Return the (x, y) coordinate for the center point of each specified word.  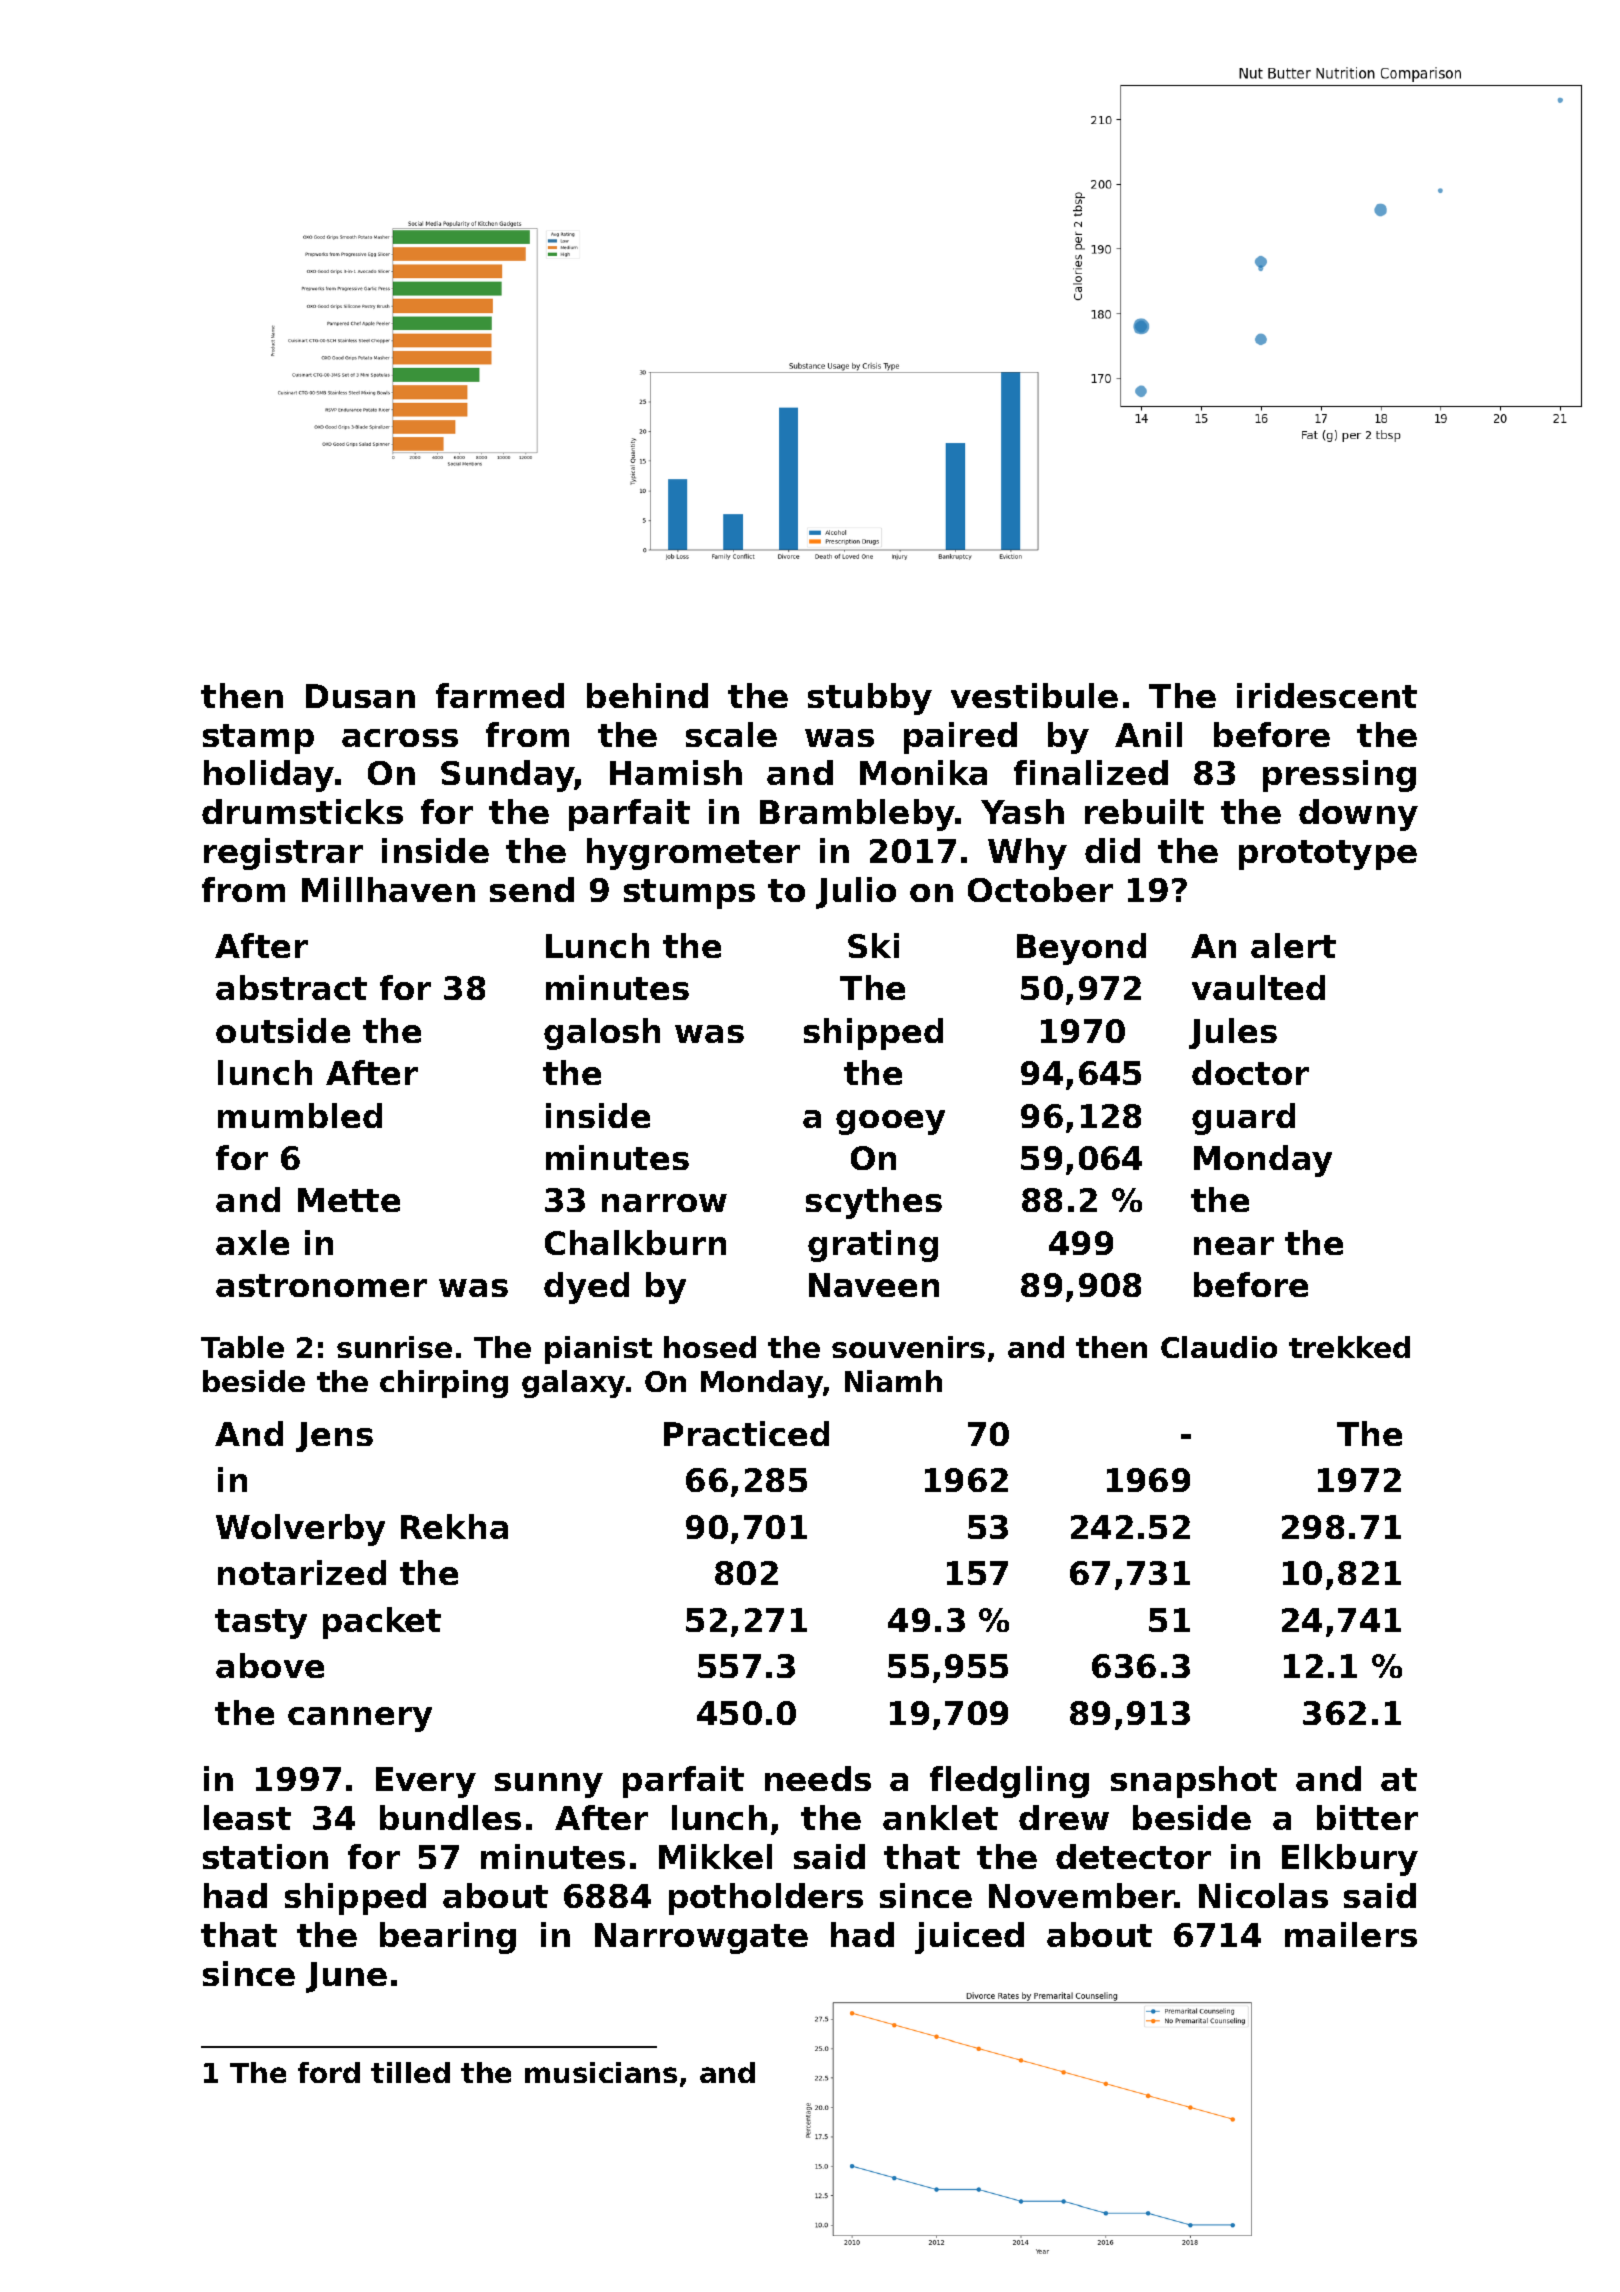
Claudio (1219, 1347)
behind (647, 695)
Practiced (746, 1433)
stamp (258, 739)
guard (1243, 1119)
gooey (890, 1122)
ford (329, 2072)
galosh (602, 1034)
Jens (334, 1437)
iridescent (1327, 695)
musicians (601, 2072)
